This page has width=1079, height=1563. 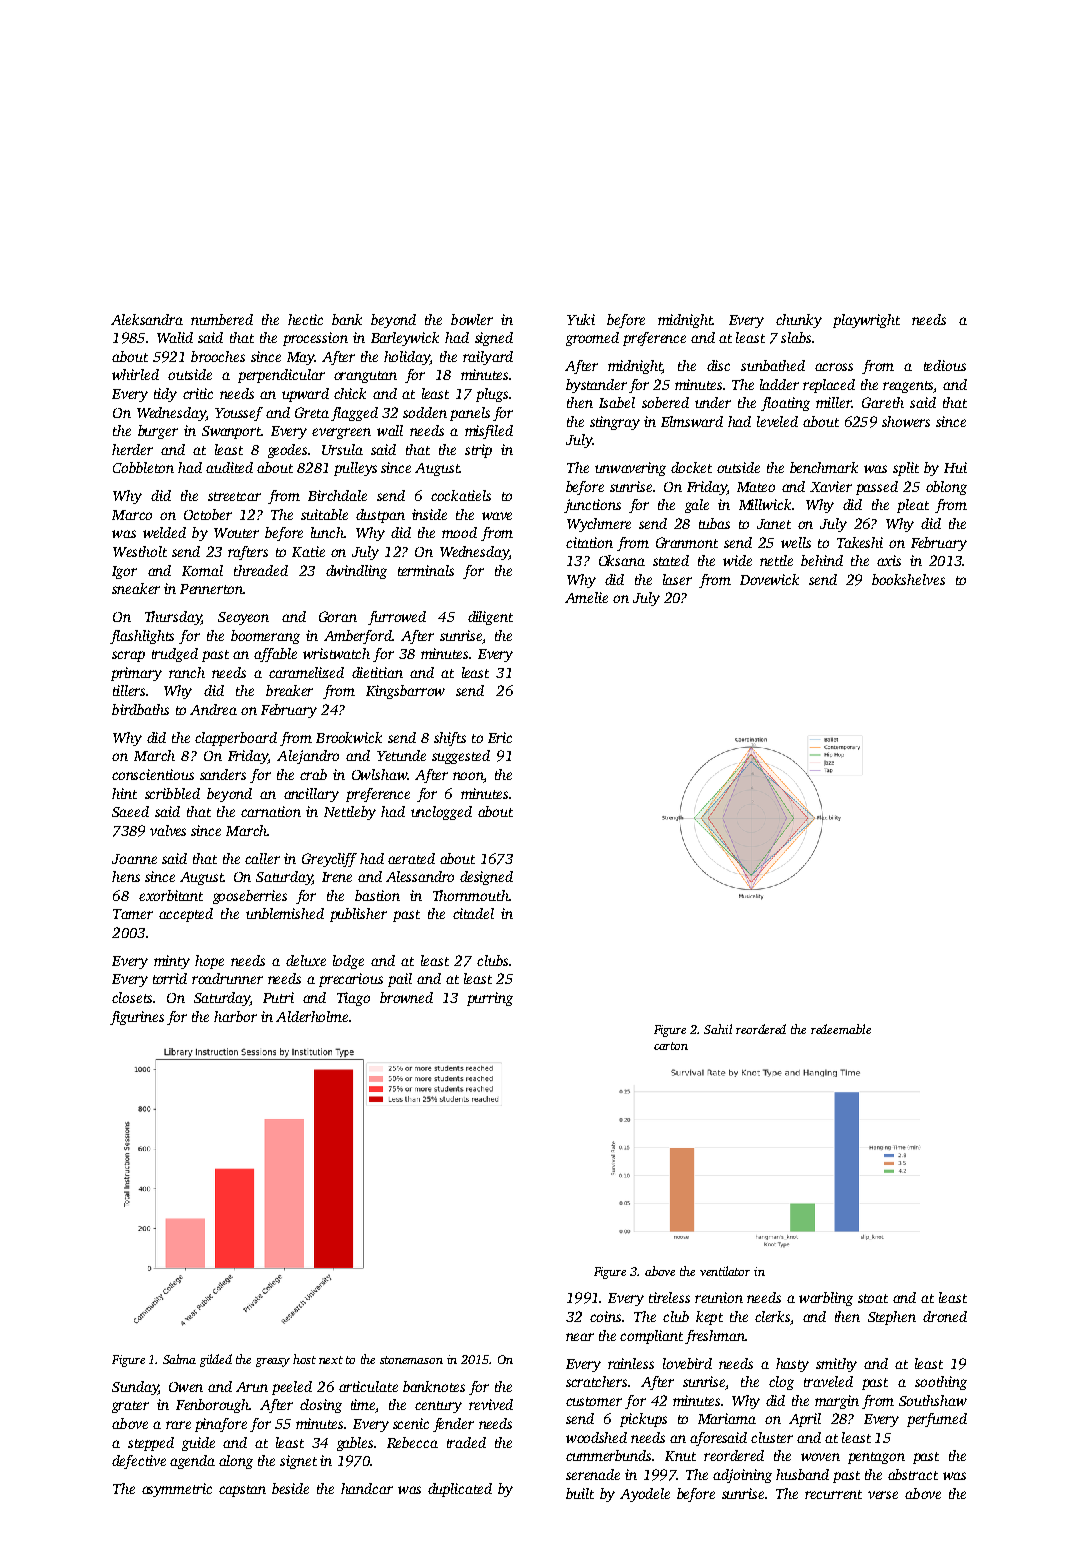 I want to click on redeemable, so click(x=841, y=1029).
